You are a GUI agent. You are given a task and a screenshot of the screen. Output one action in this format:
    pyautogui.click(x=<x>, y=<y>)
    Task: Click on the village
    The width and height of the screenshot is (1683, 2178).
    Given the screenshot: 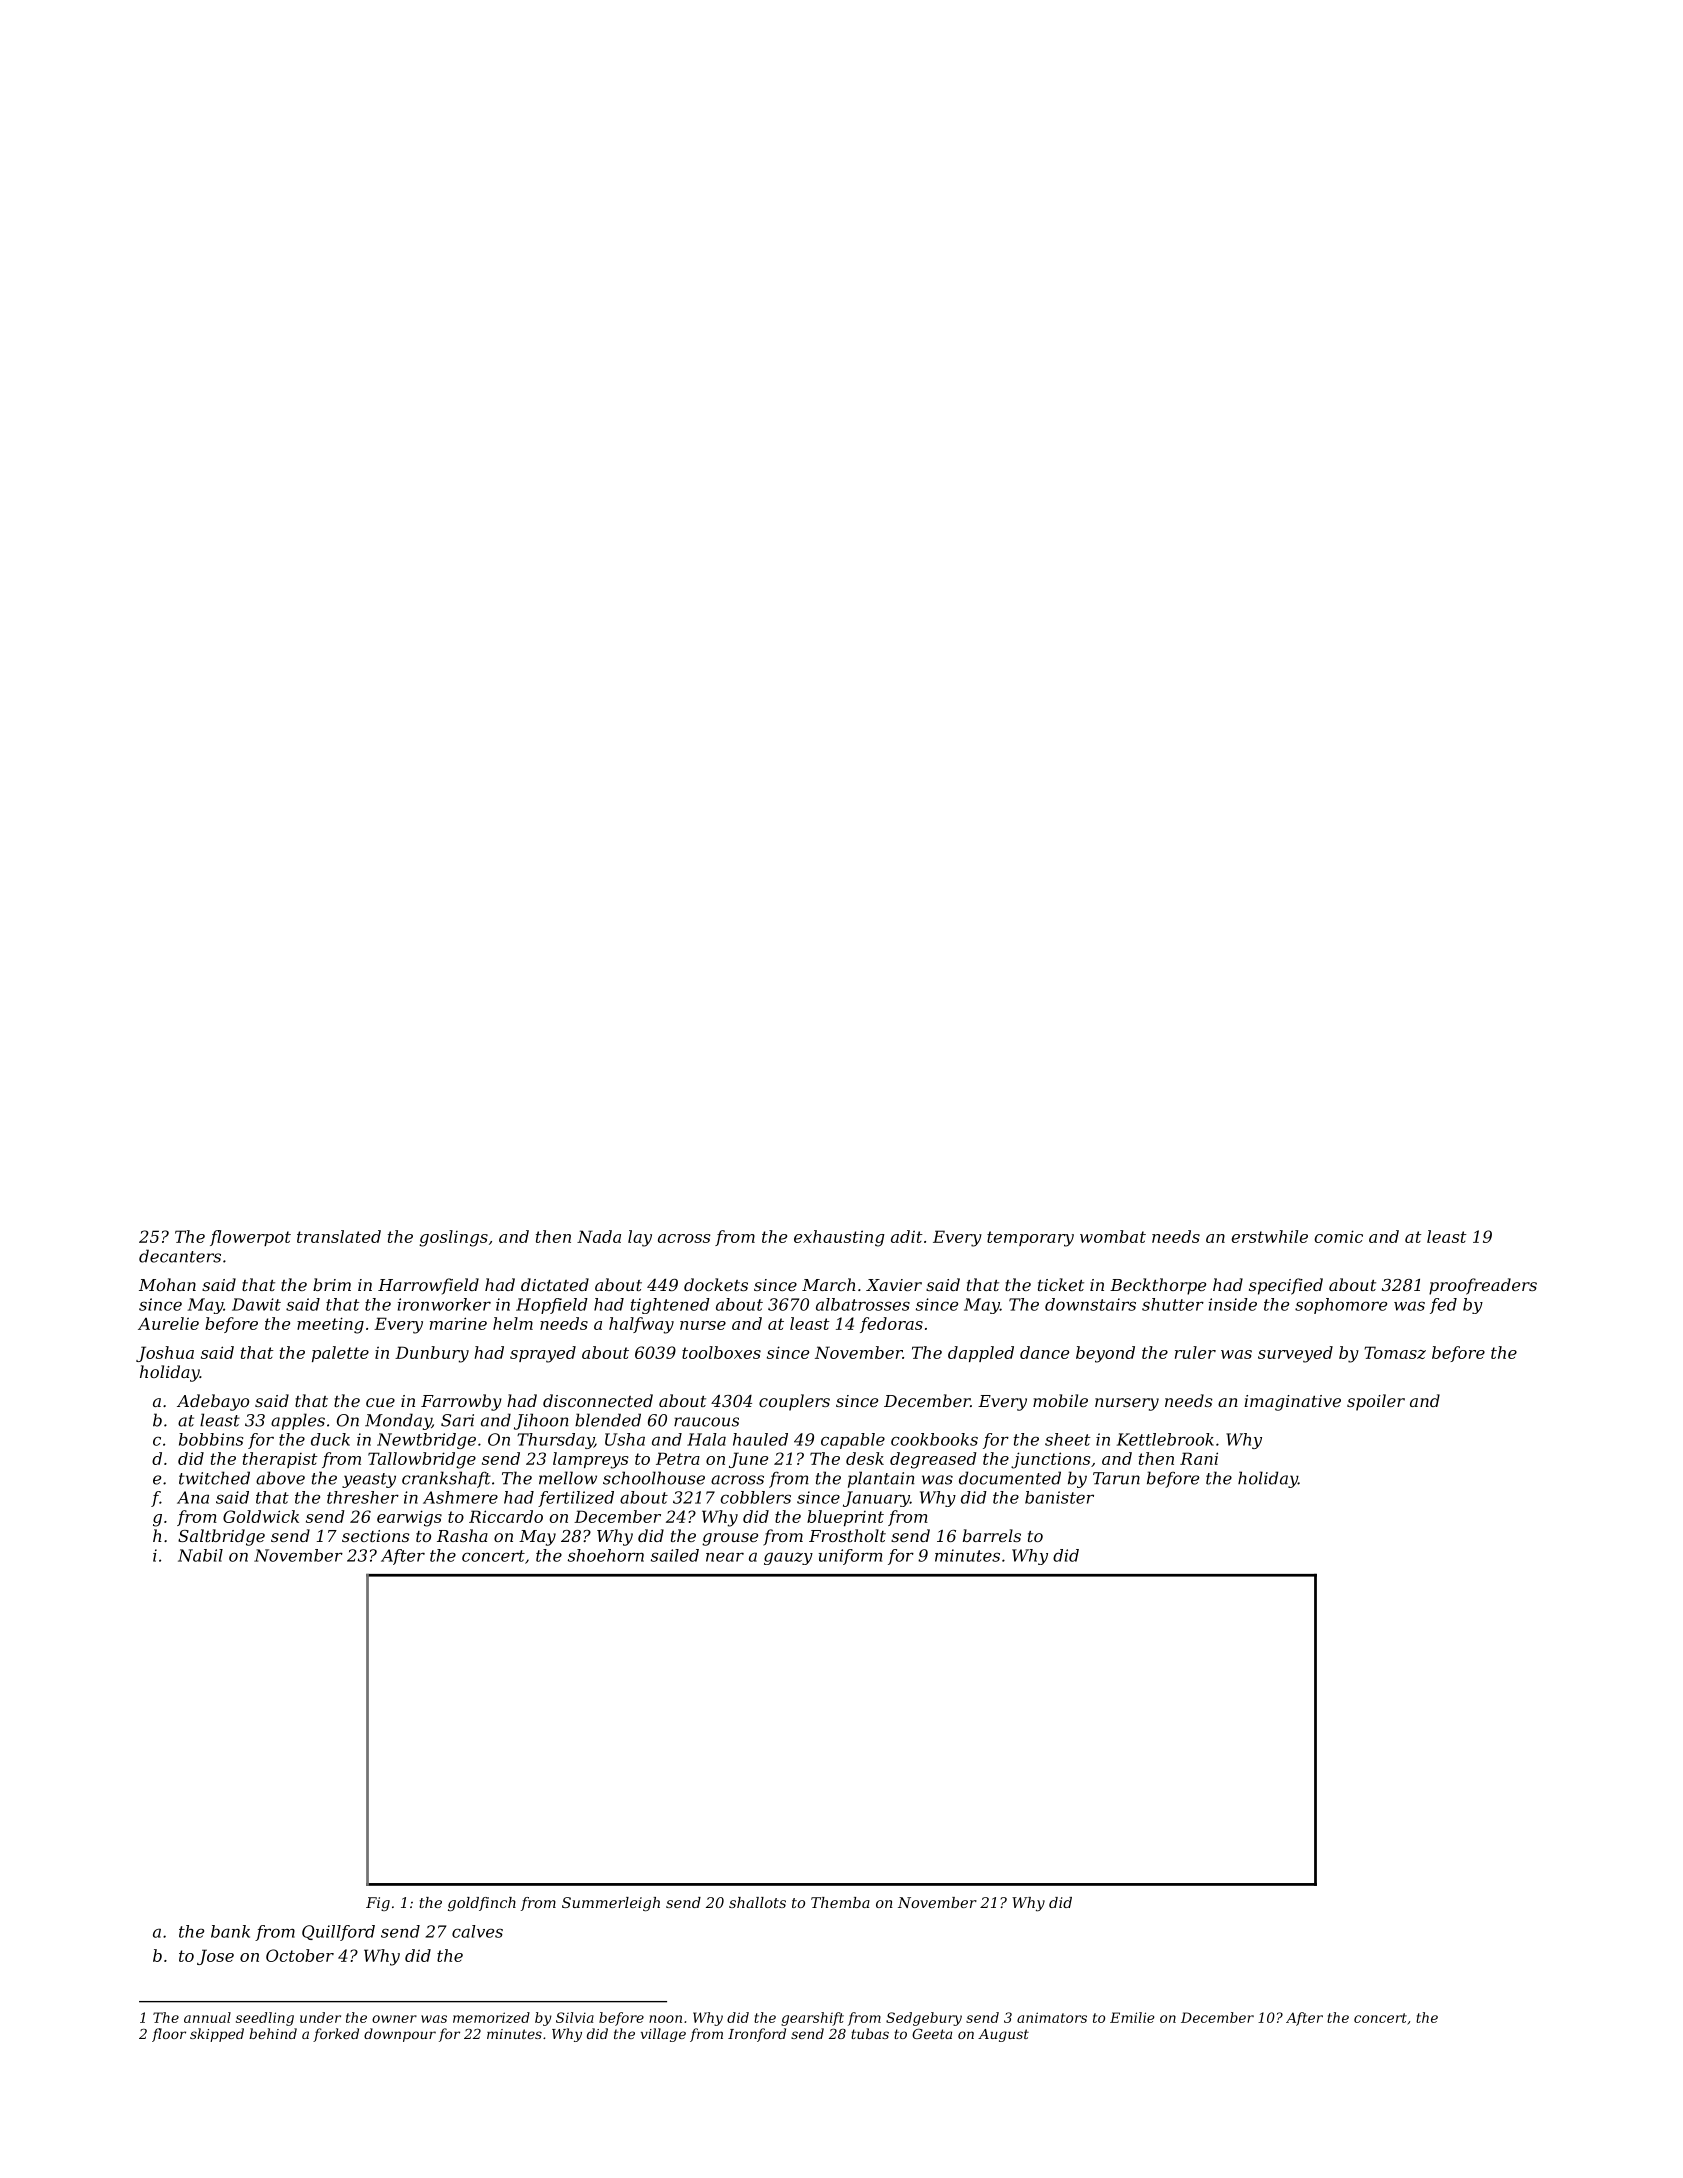 What is the action you would take?
    pyautogui.click(x=663, y=2035)
